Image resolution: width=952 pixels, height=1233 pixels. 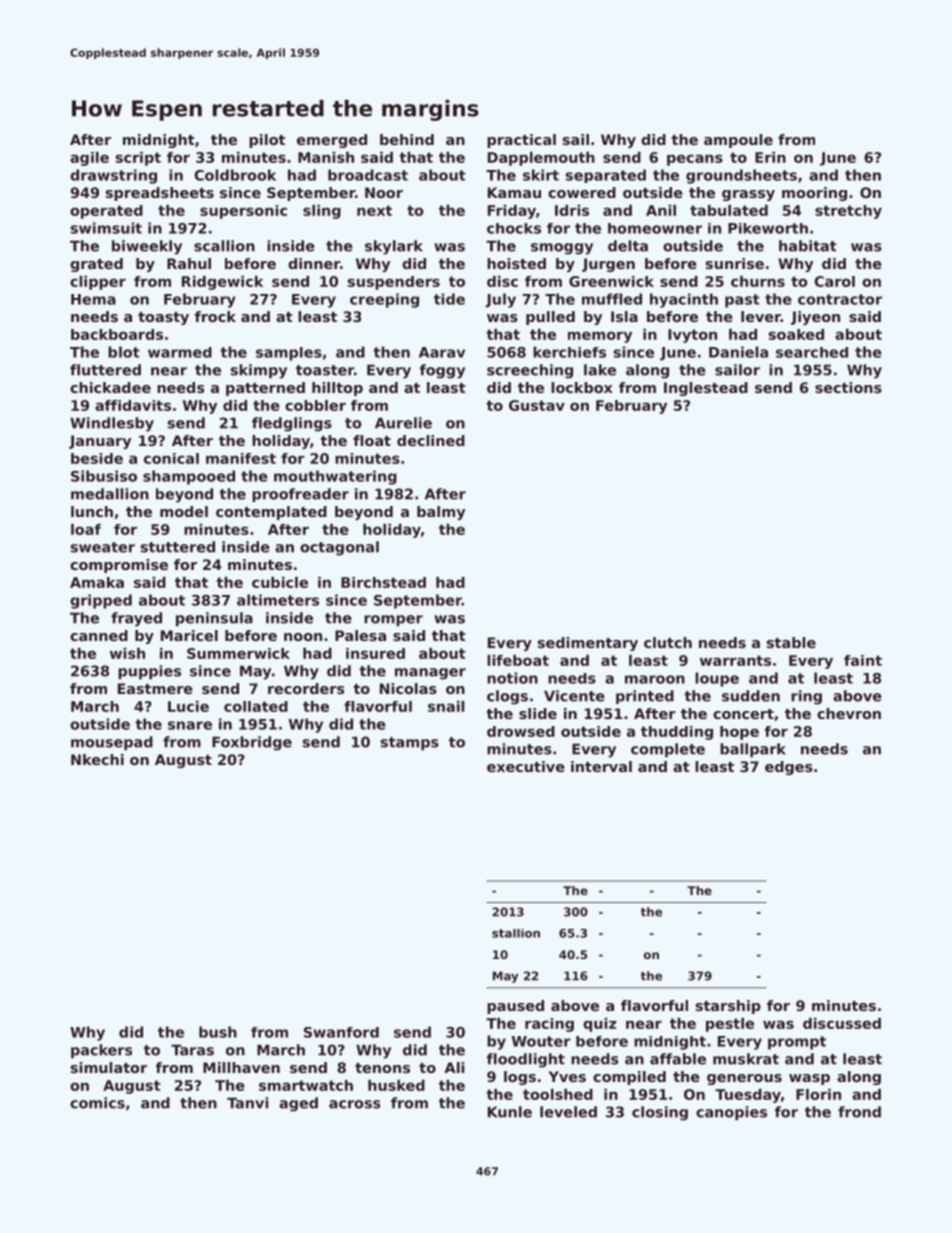 What do you see at coordinates (222, 283) in the document?
I see `Ridgewick` at bounding box center [222, 283].
